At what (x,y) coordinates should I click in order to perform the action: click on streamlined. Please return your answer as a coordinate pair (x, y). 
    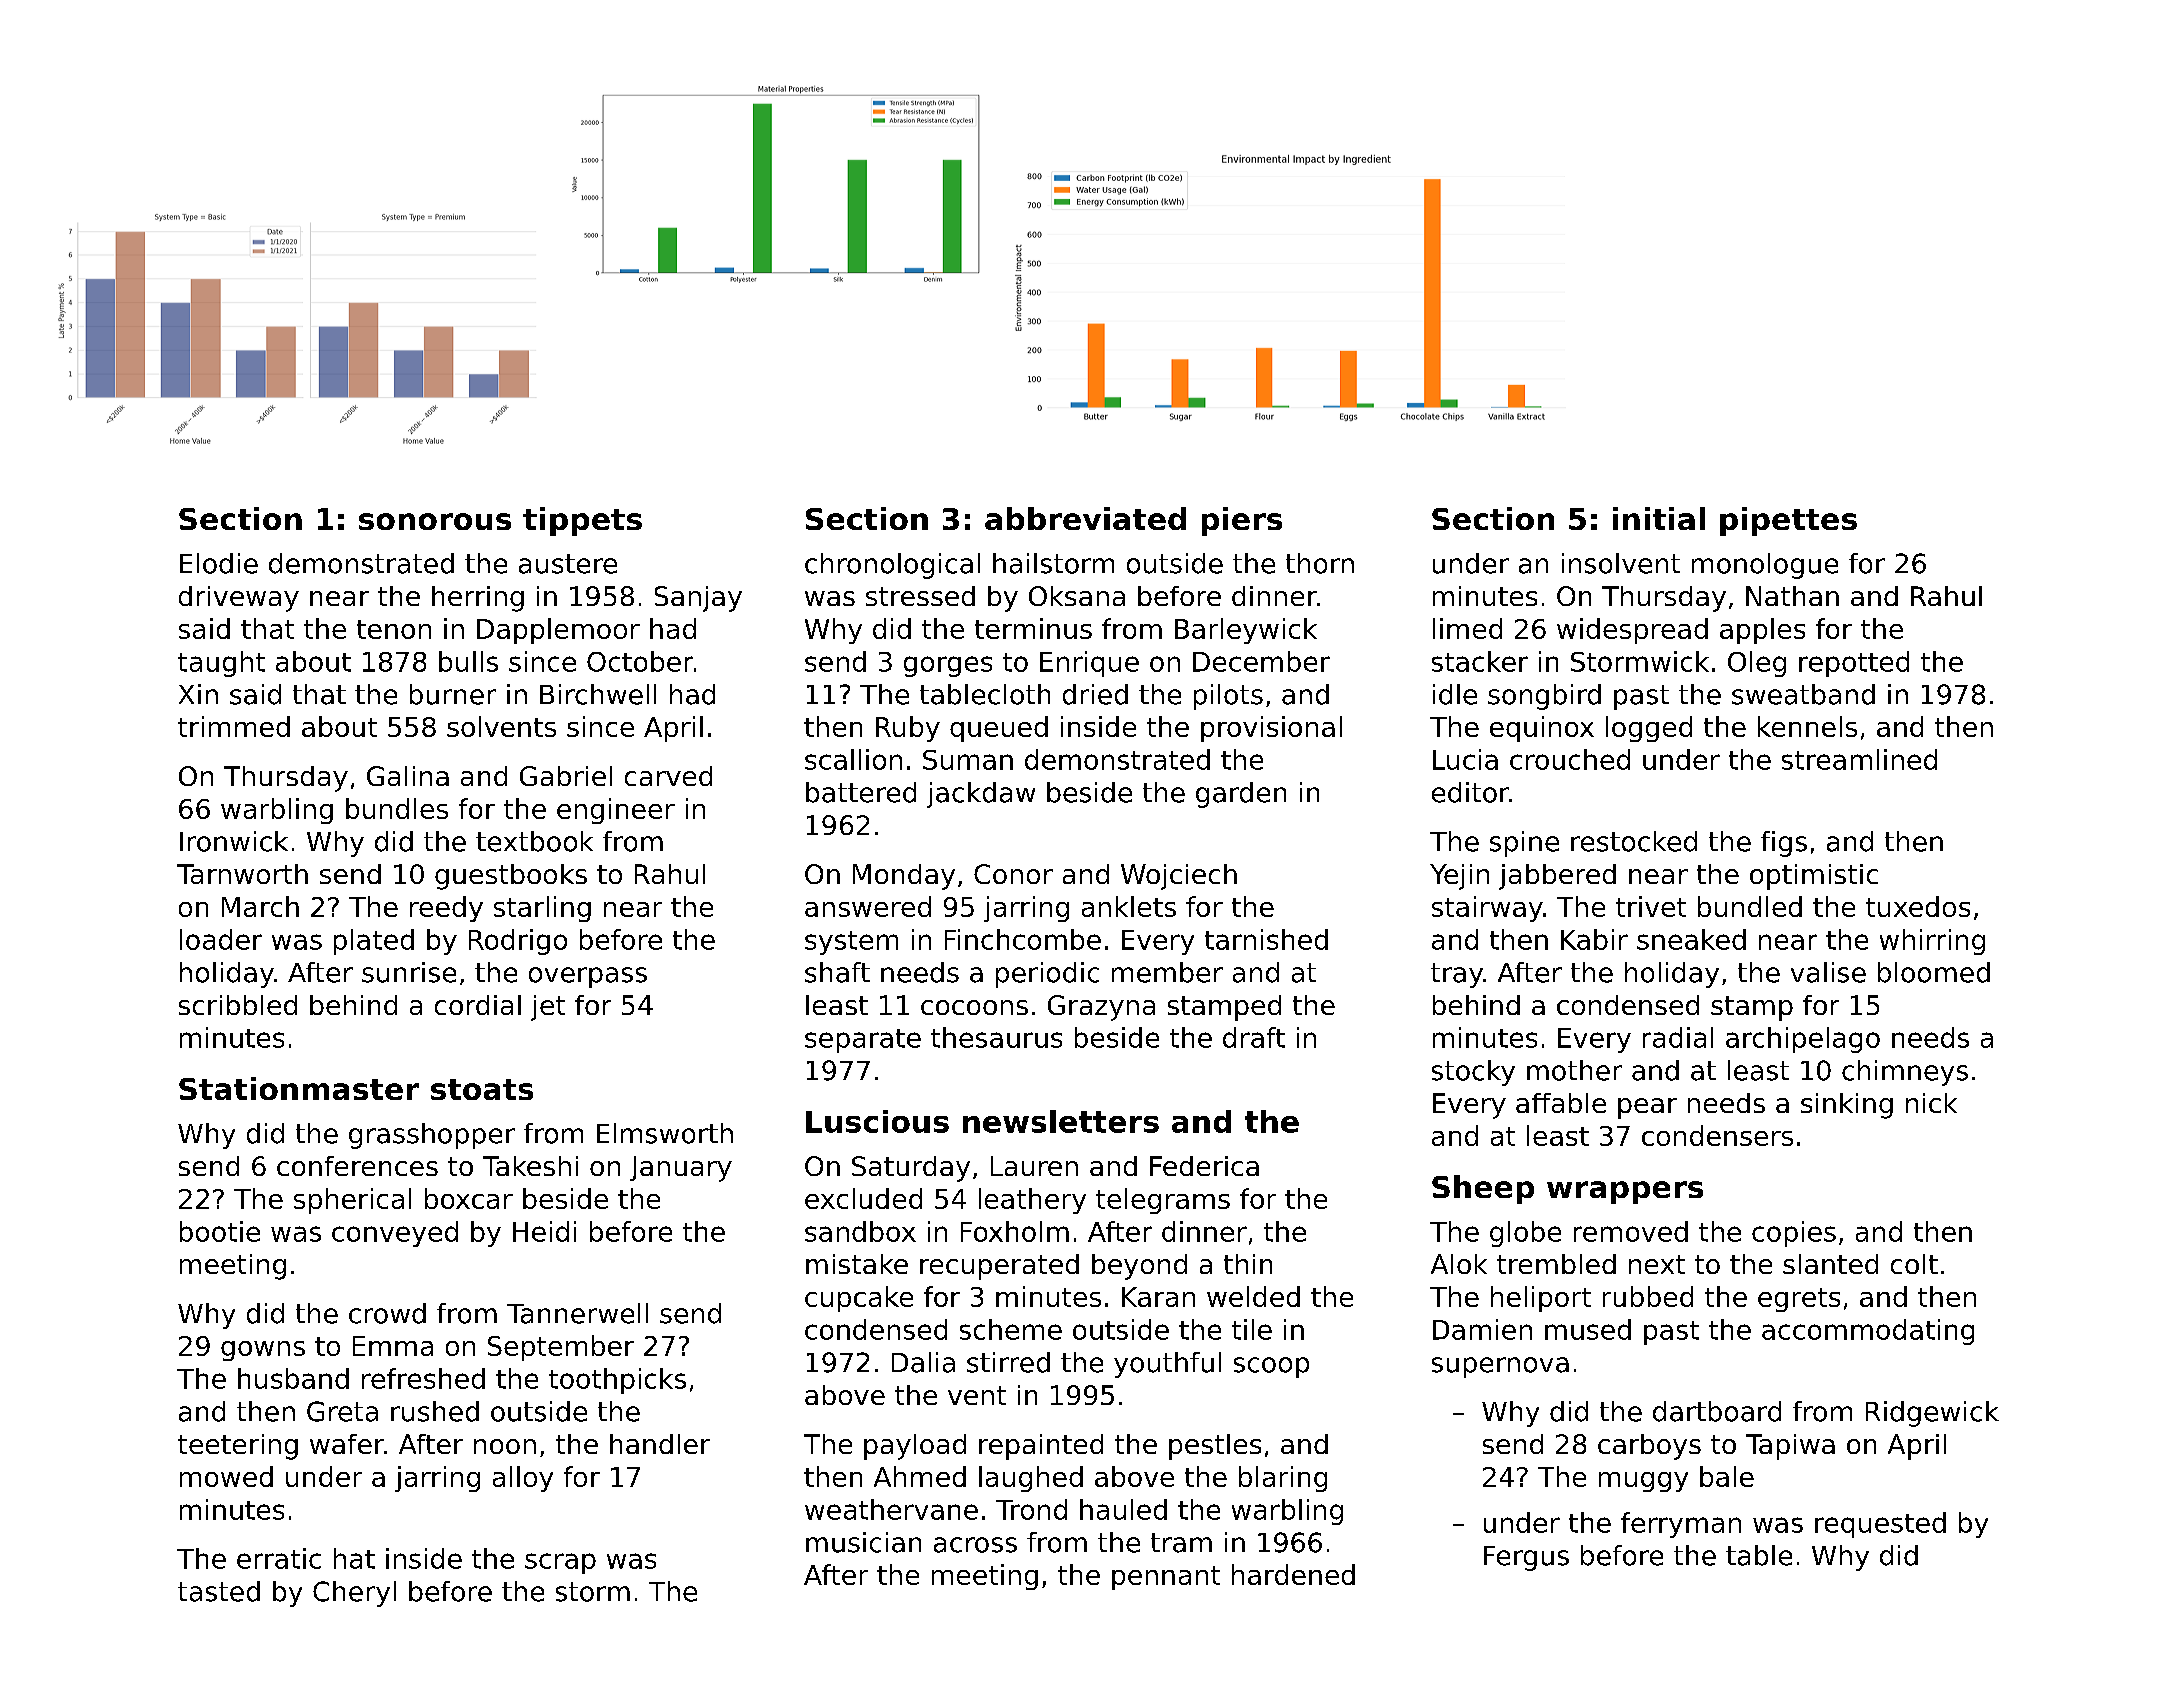
    Looking at the image, I should click on (1859, 759).
